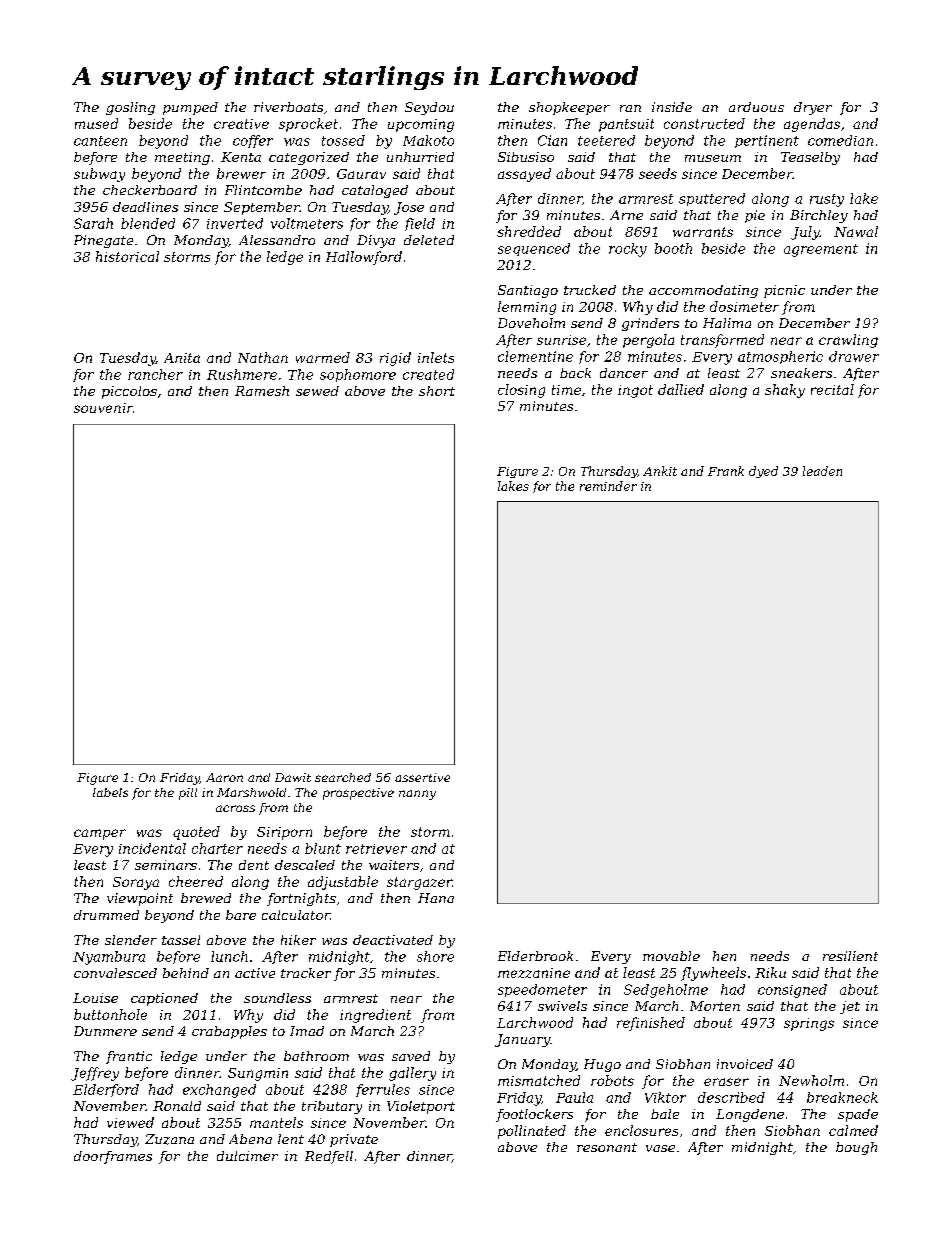 The image size is (952, 1233). I want to click on Redfell, so click(329, 1157).
